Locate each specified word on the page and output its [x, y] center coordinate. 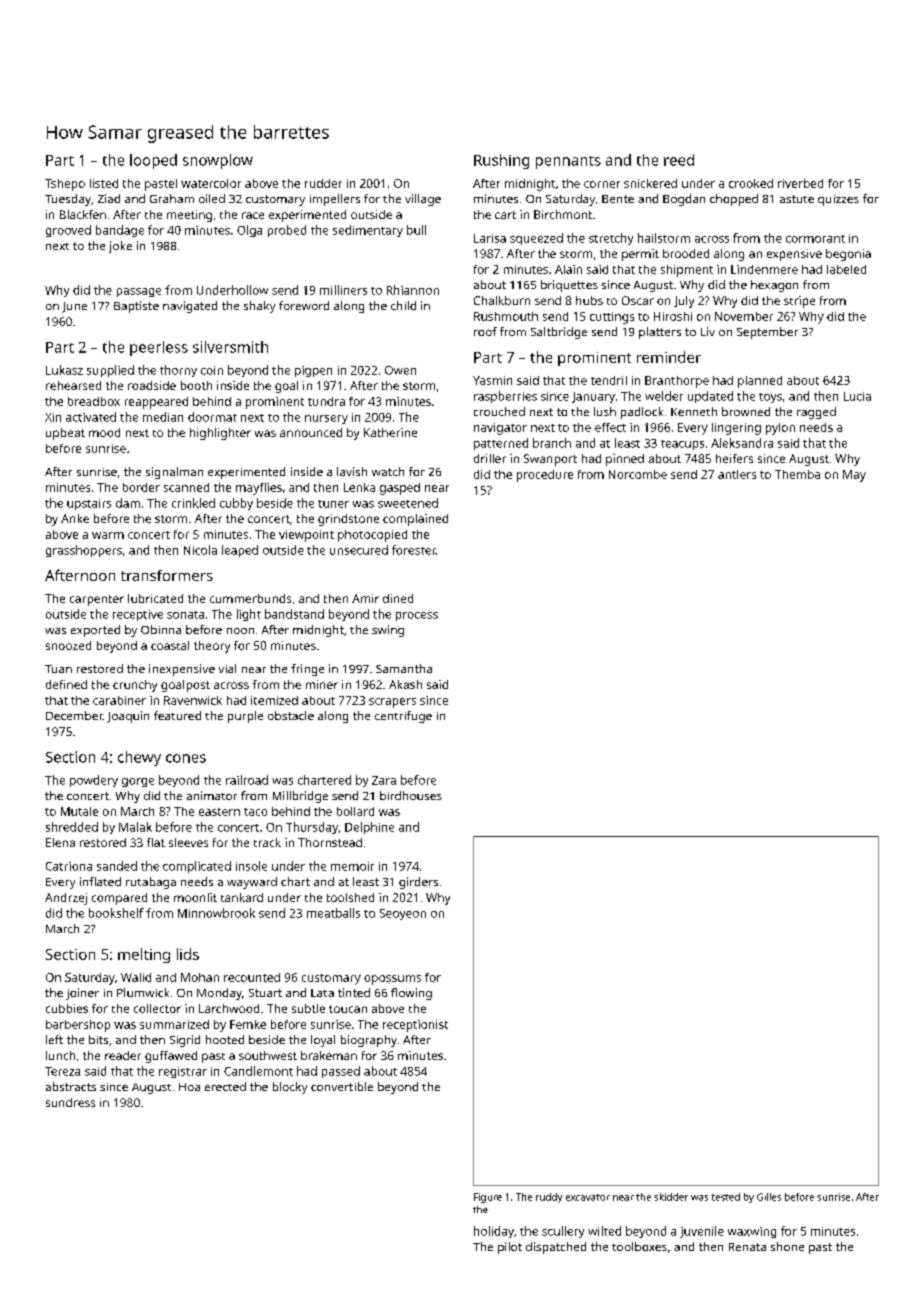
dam [128, 503]
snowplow [218, 161]
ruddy [549, 1198]
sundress [70, 1102]
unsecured [359, 550]
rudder [323, 183]
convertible [342, 1086]
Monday [219, 994]
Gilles [769, 1197]
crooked [751, 183]
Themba [797, 474]
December [74, 715]
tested [726, 1197]
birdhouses [411, 795]
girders [418, 883]
